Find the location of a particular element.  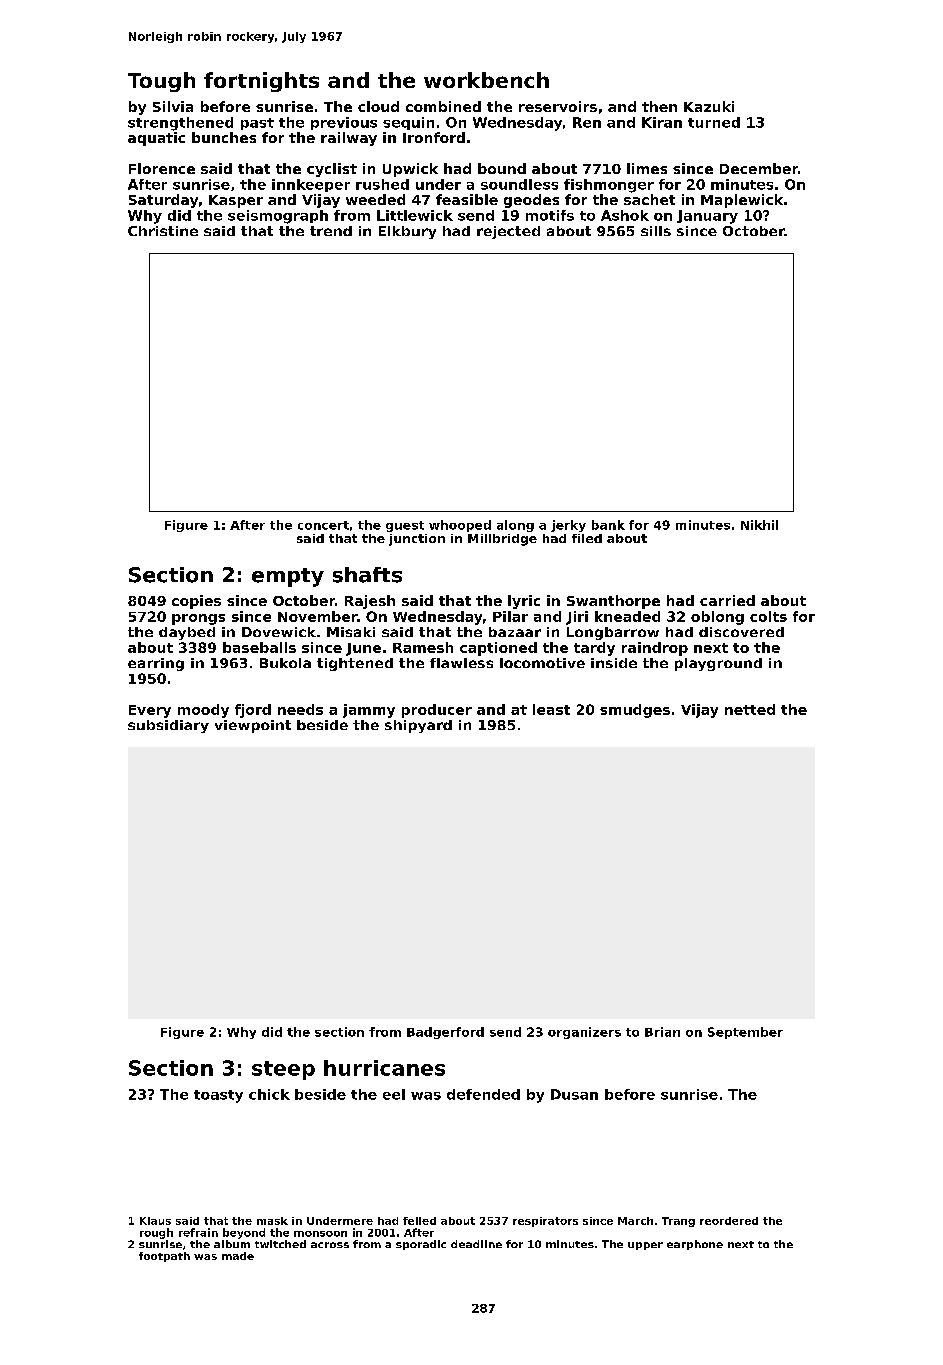

fortnights is located at coordinates (261, 82).
